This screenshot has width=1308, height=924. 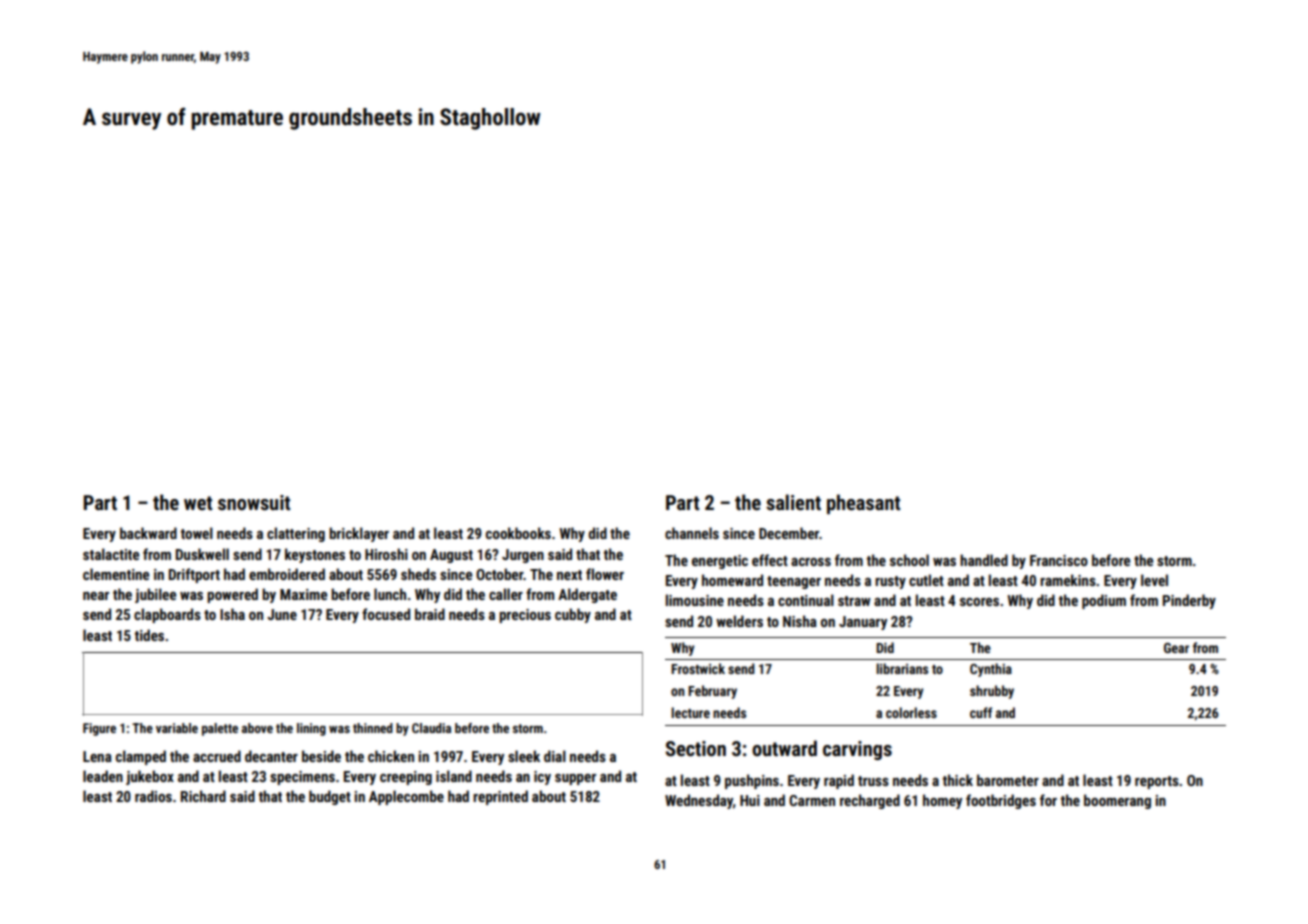 What do you see at coordinates (863, 504) in the screenshot?
I see `pheasant` at bounding box center [863, 504].
